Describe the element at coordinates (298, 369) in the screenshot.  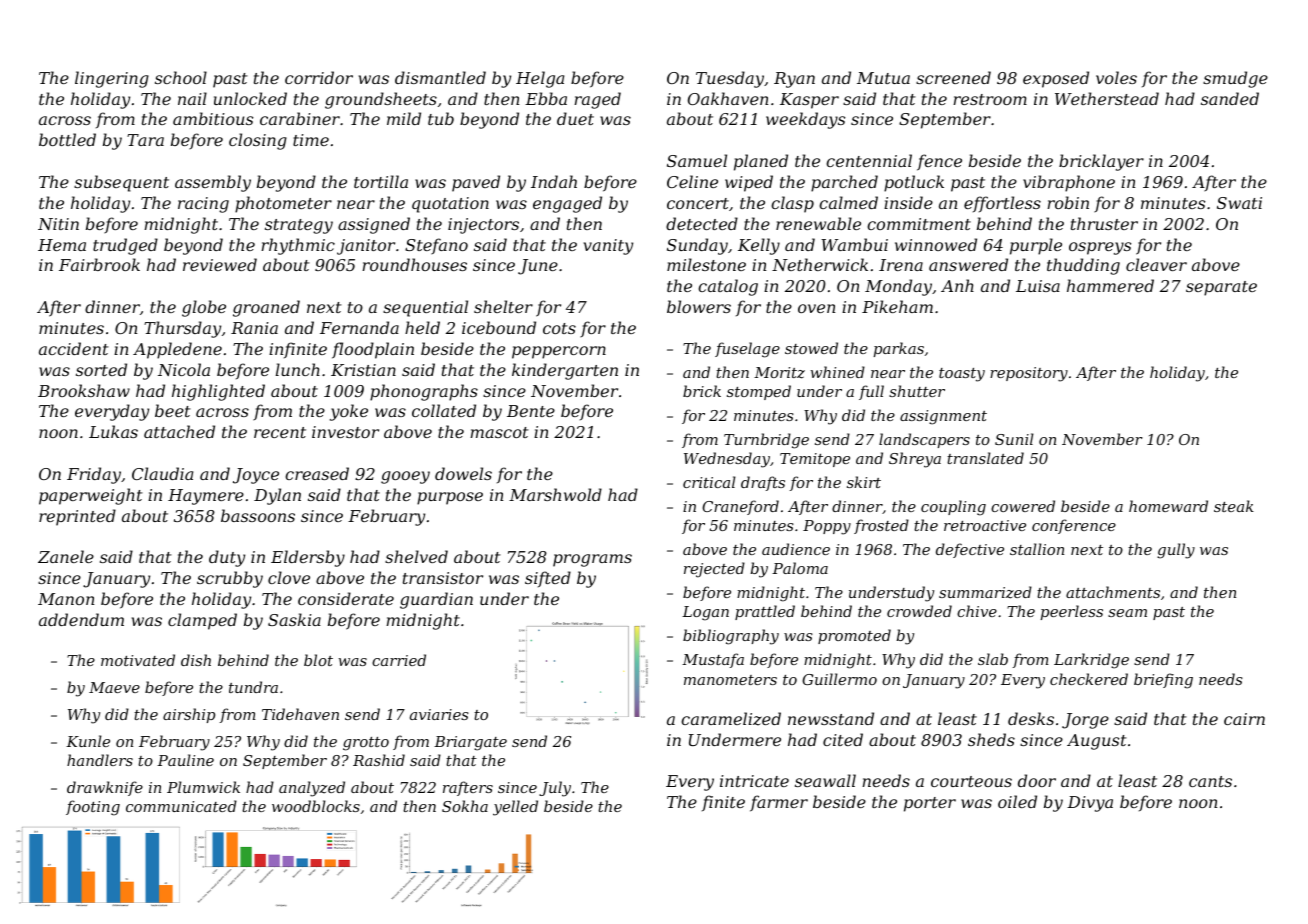
I see `lunch` at that location.
